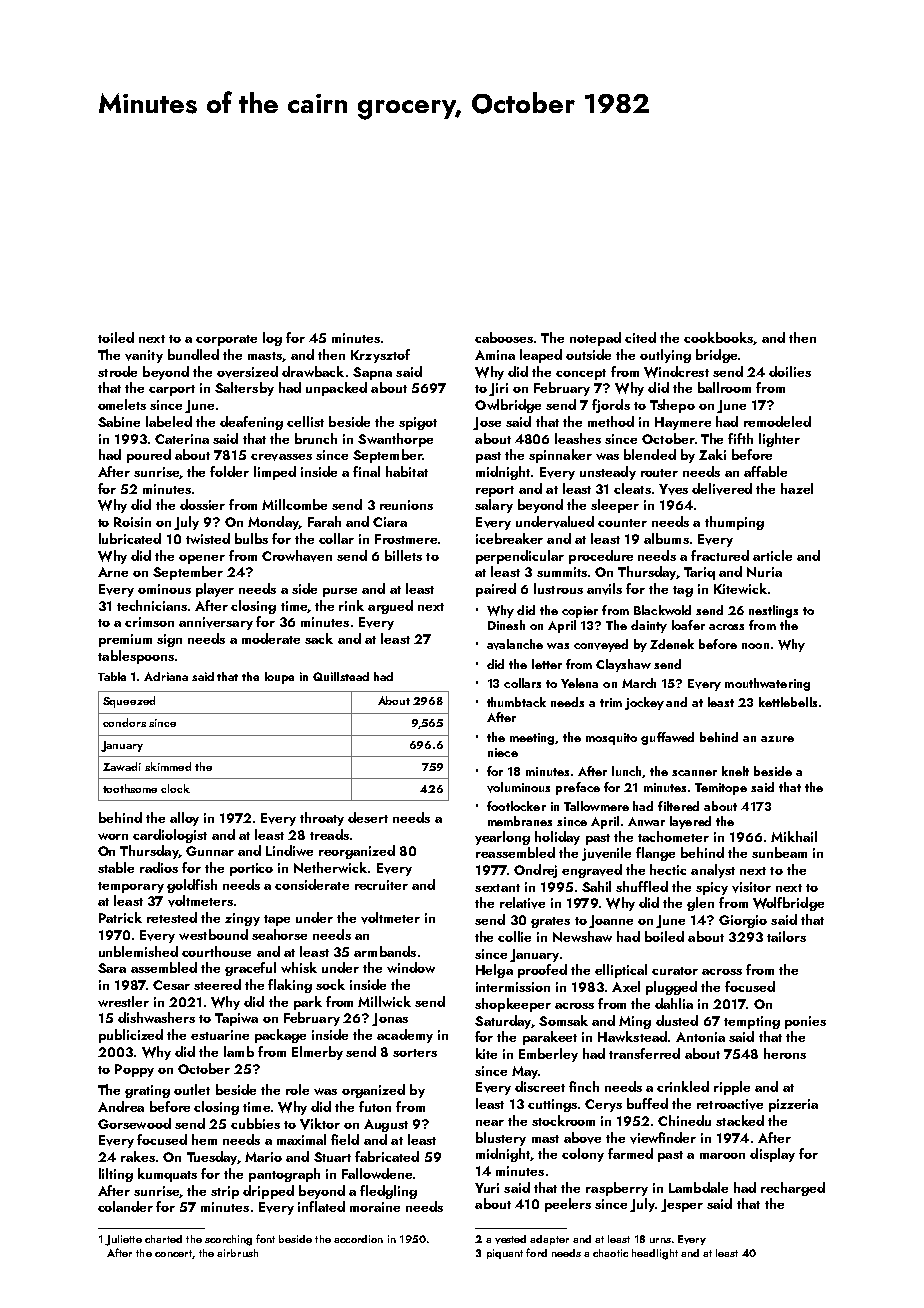  What do you see at coordinates (173, 1253) in the screenshot?
I see `concert` at bounding box center [173, 1253].
